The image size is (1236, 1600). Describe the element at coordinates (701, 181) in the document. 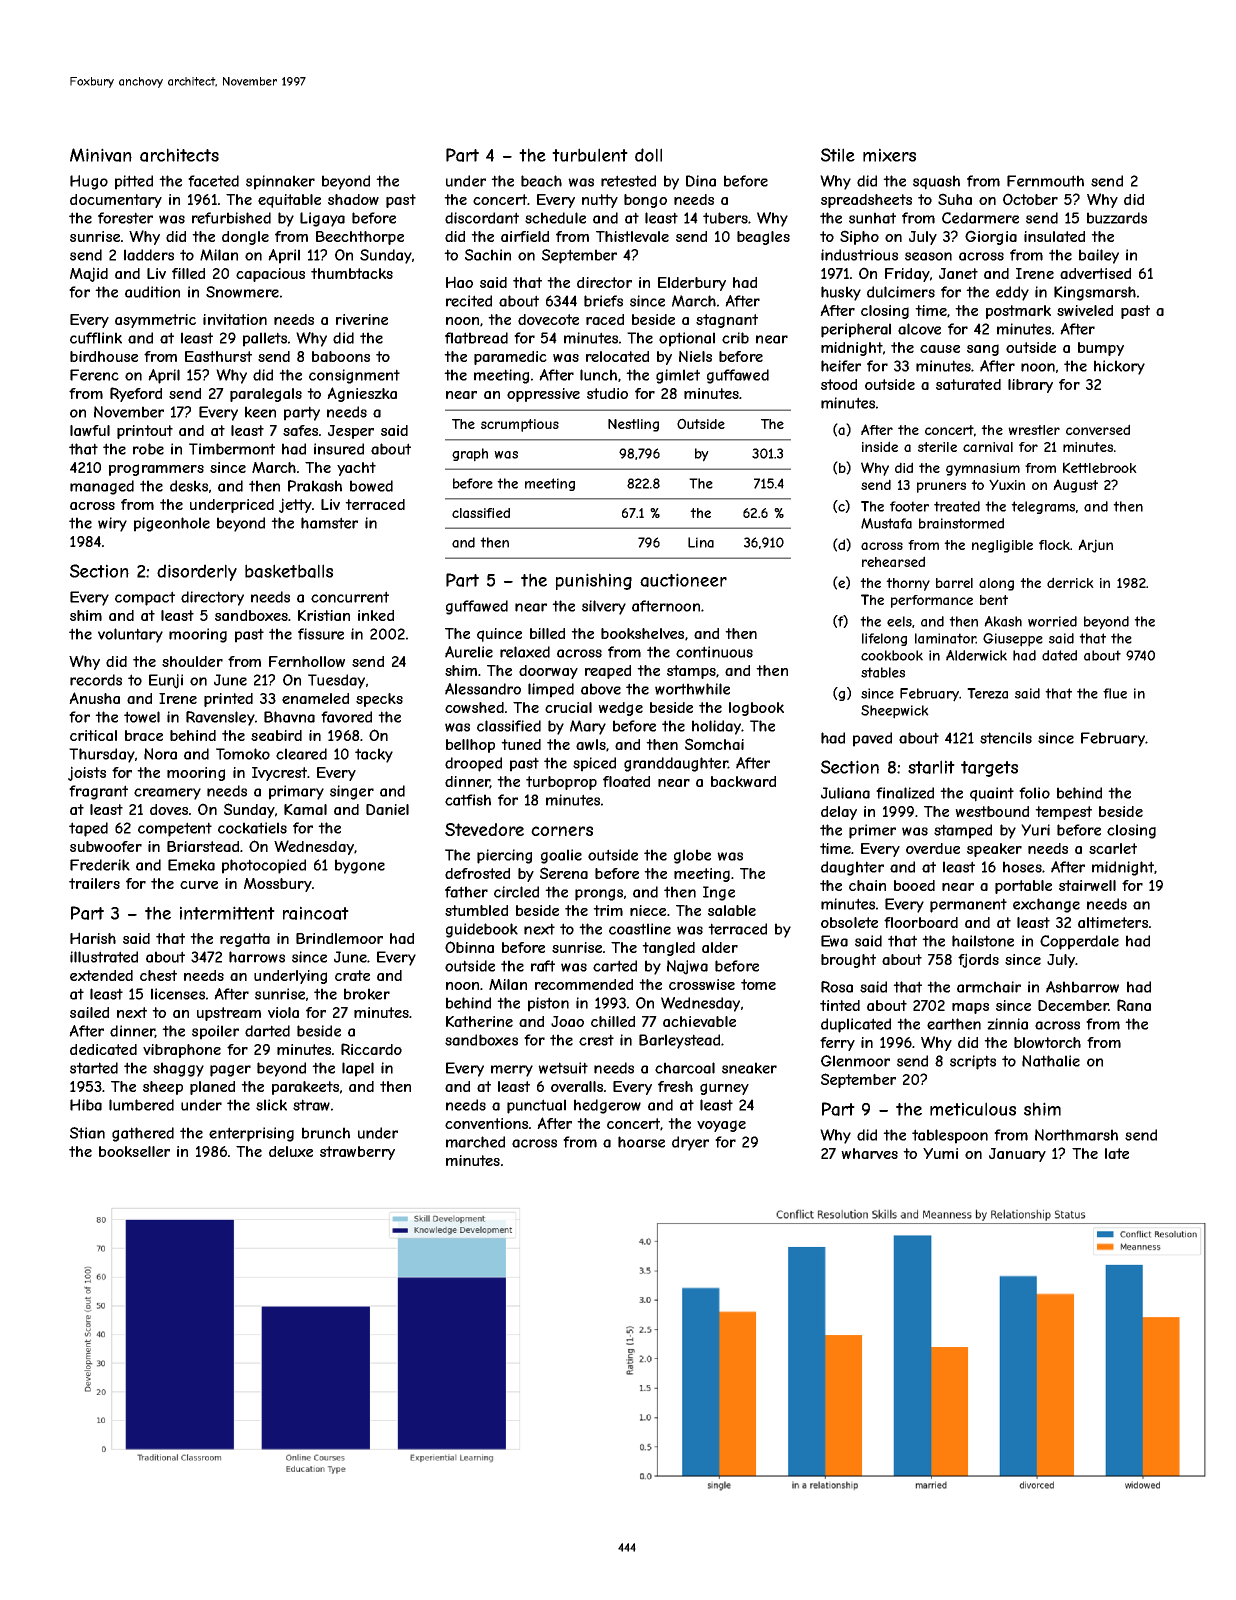

I see `Dina` at that location.
